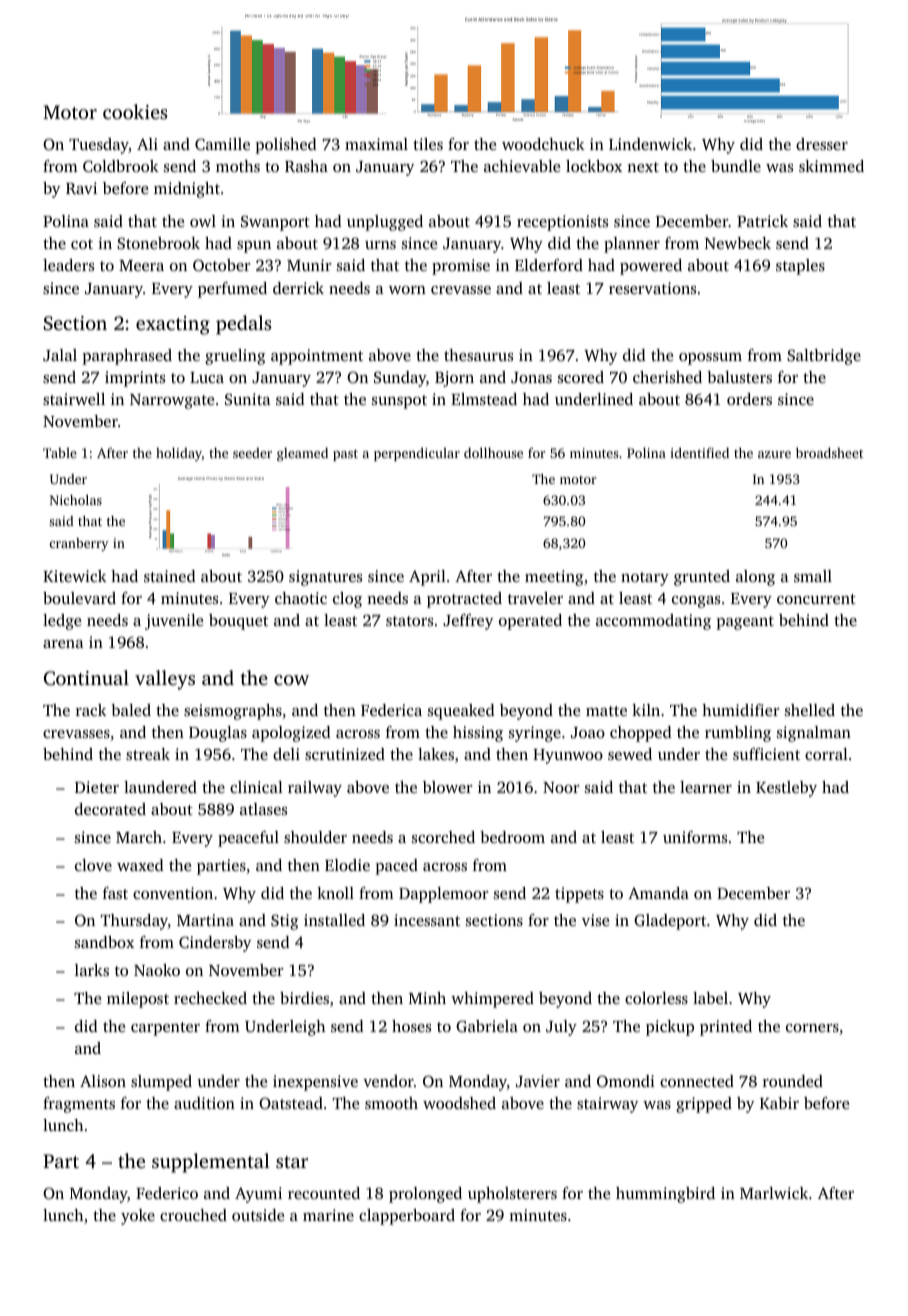 This screenshot has height=1316, width=908. Describe the element at coordinates (170, 576) in the screenshot. I see `stained` at that location.
